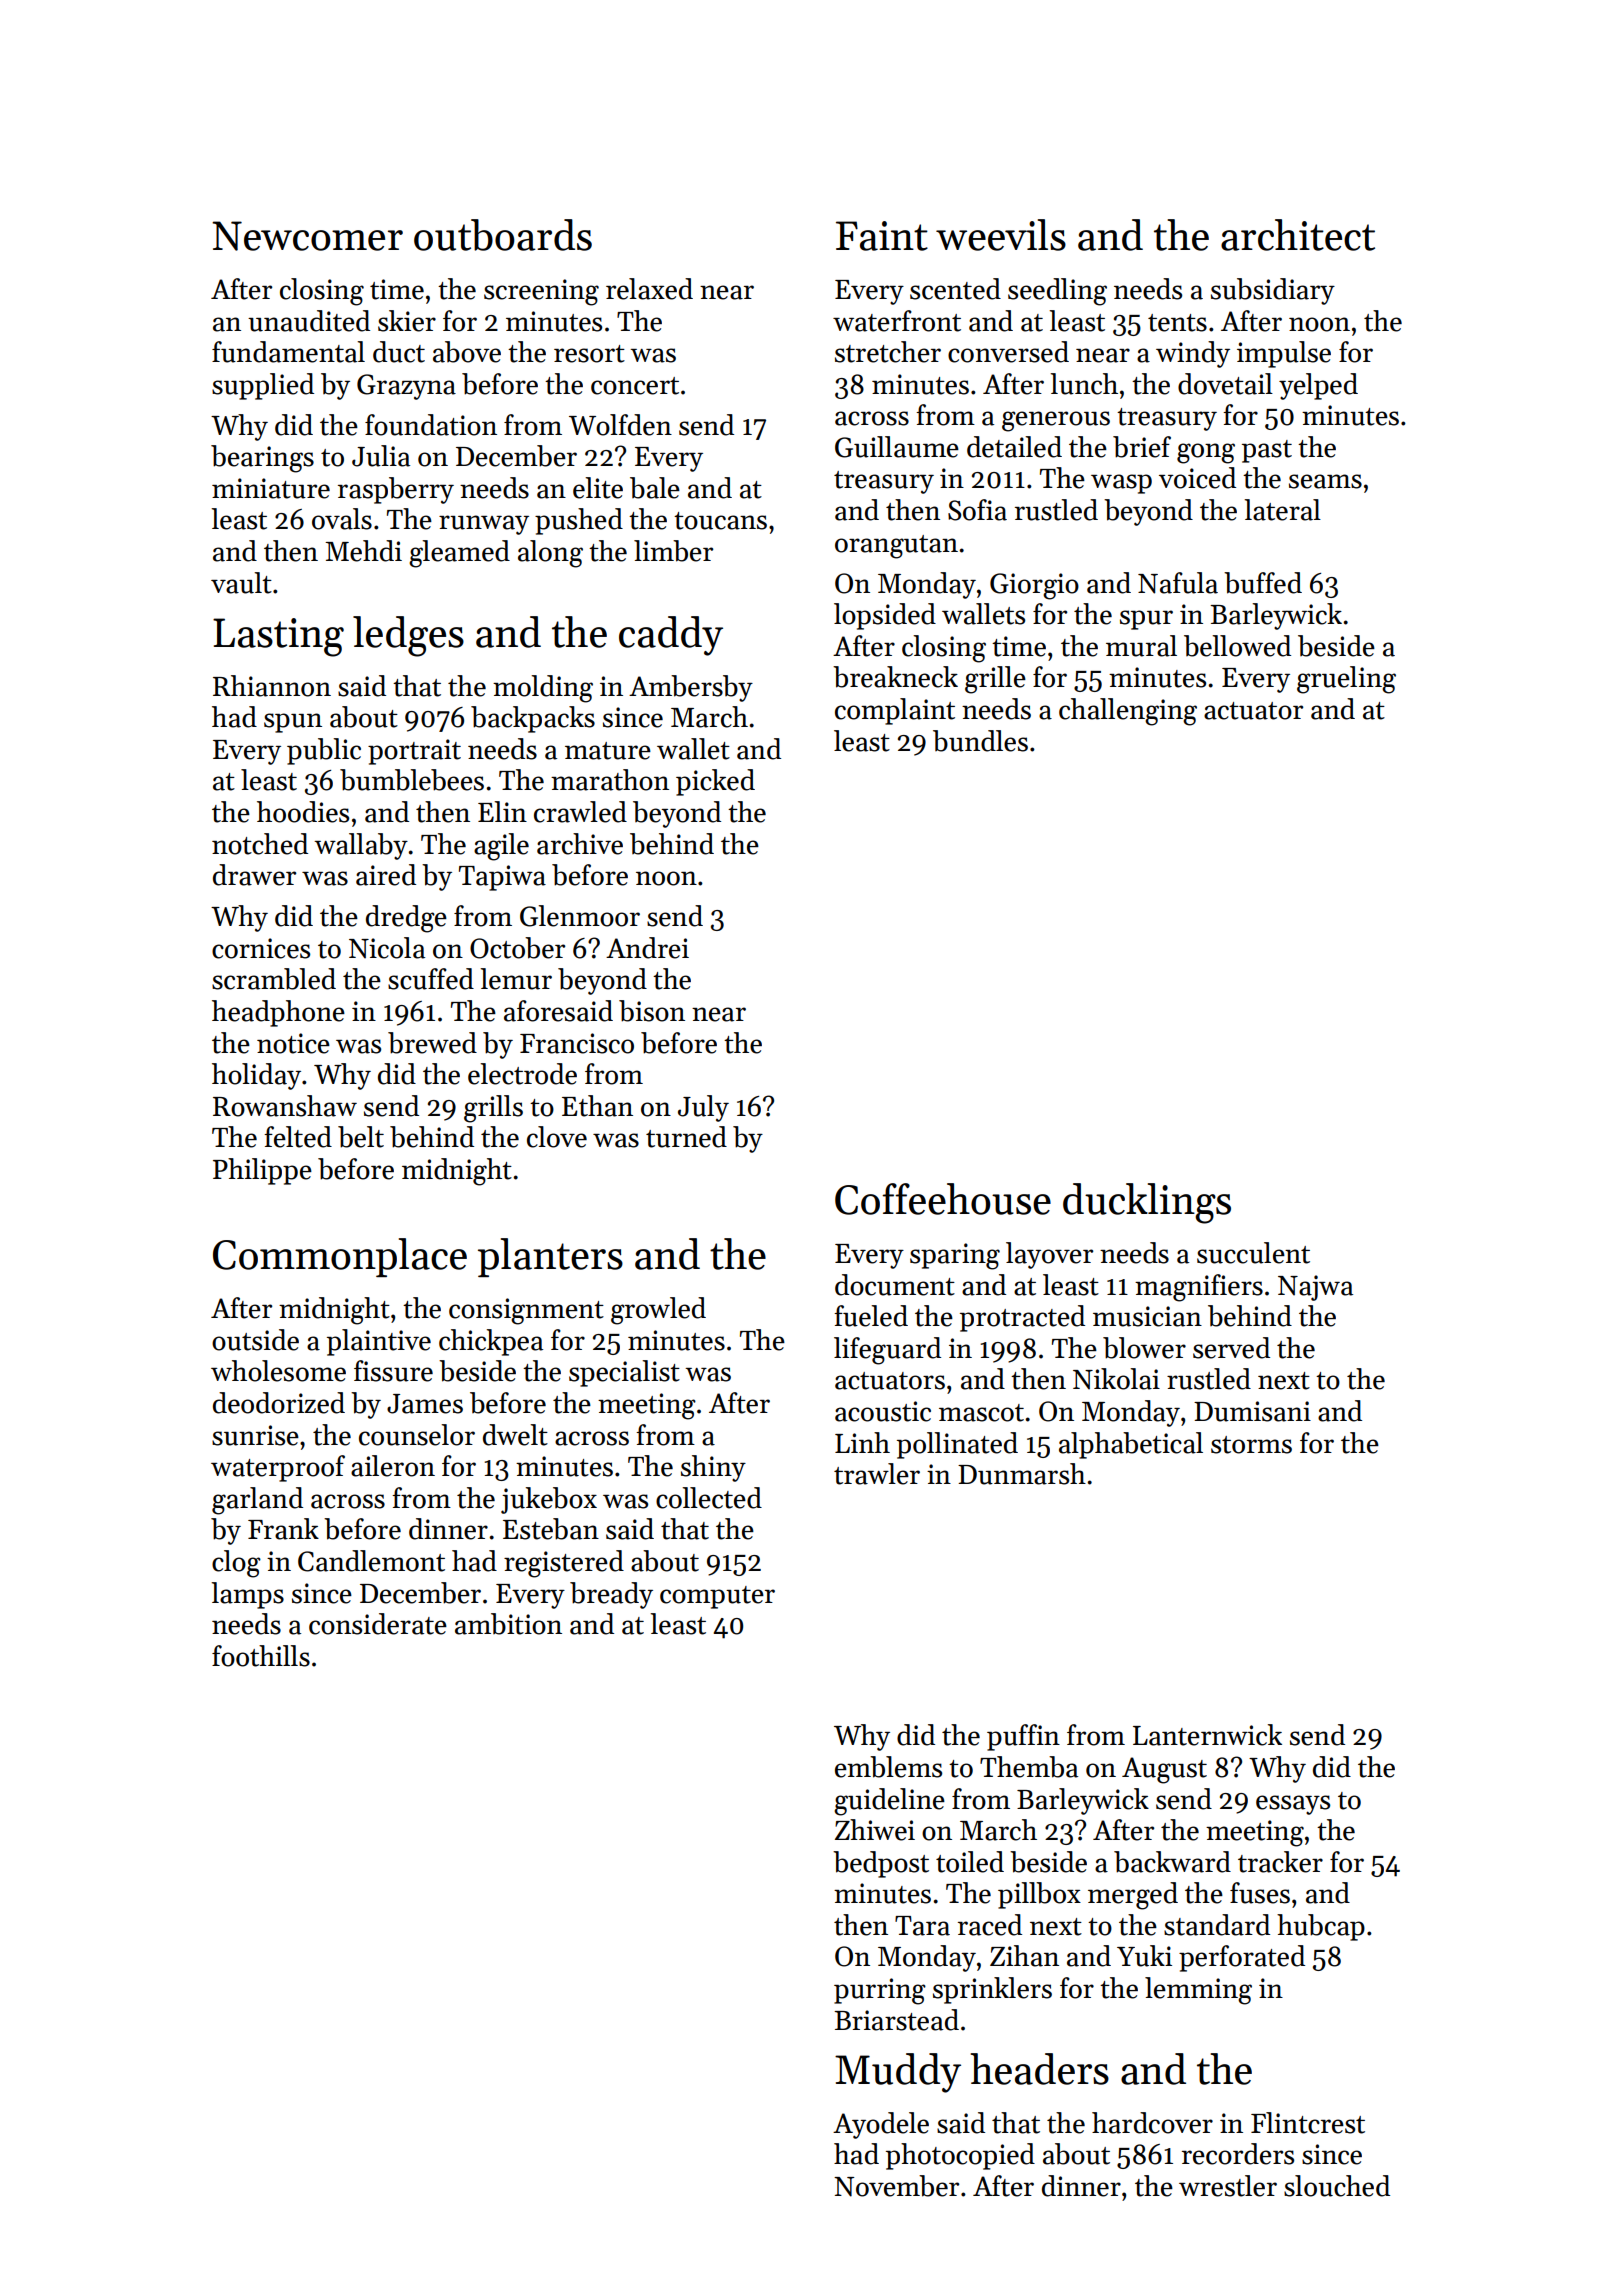 The width and height of the document is (1620, 2292). Describe the element at coordinates (283, 1529) in the document. I see `Frank` at that location.
